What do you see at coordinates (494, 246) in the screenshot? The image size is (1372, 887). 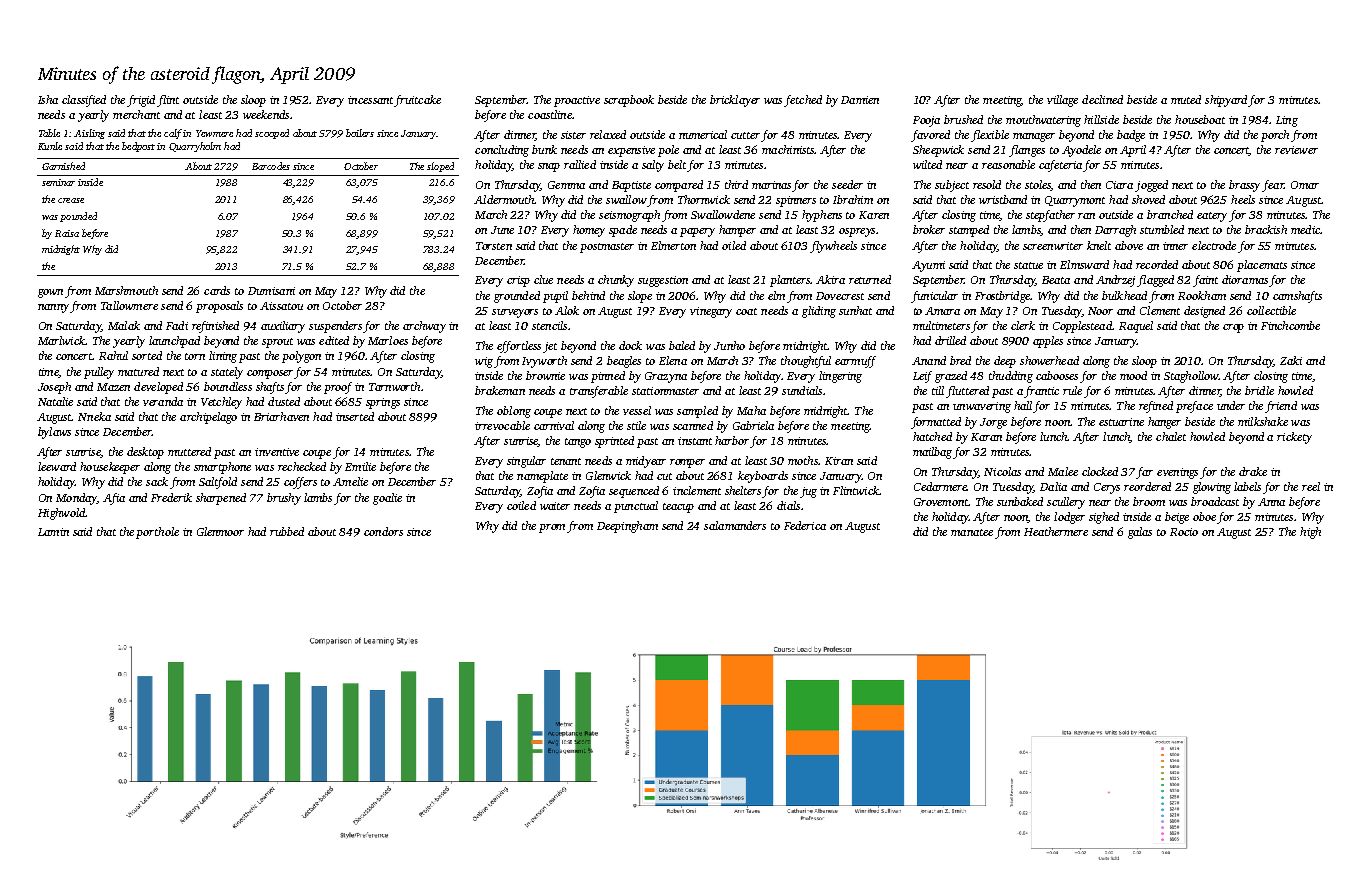 I see `Torsten` at bounding box center [494, 246].
